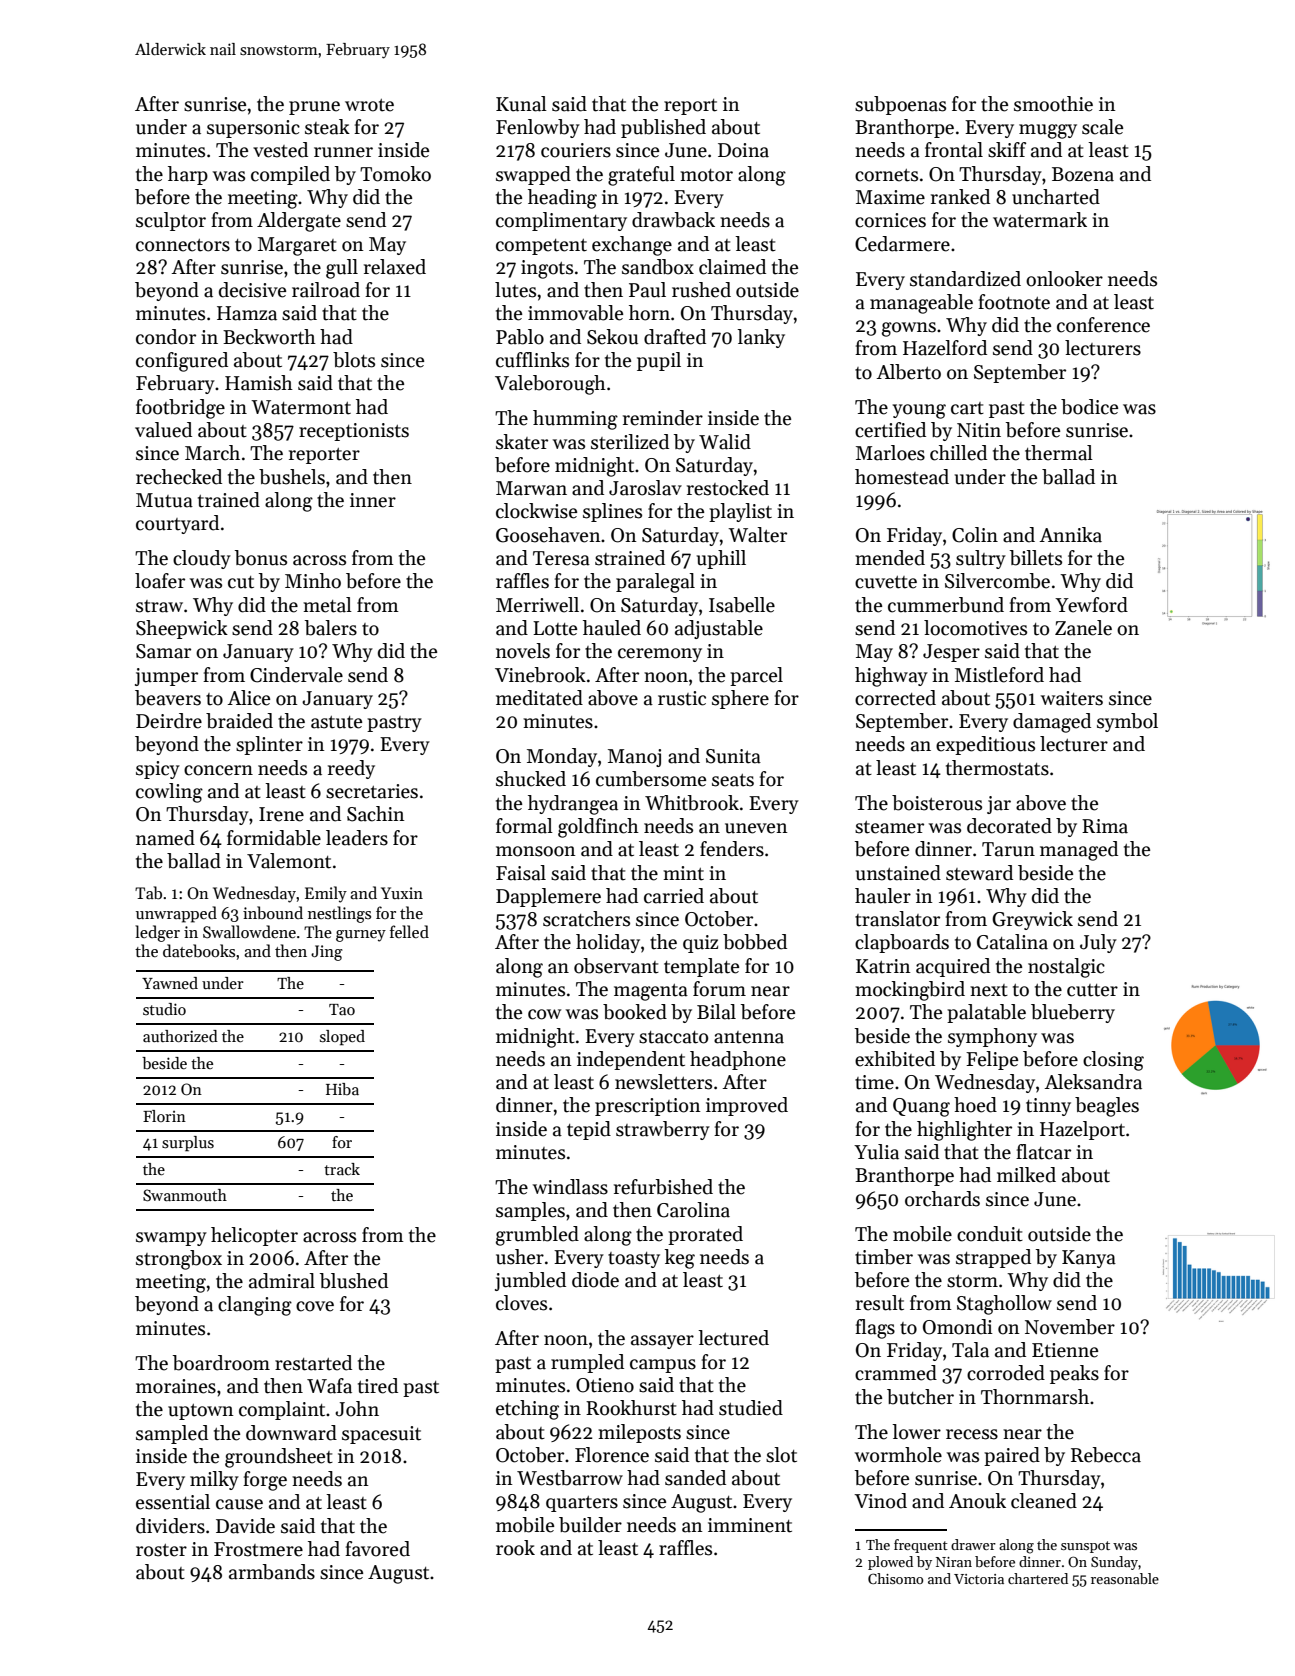  What do you see at coordinates (701, 290) in the screenshot?
I see `rushed` at bounding box center [701, 290].
